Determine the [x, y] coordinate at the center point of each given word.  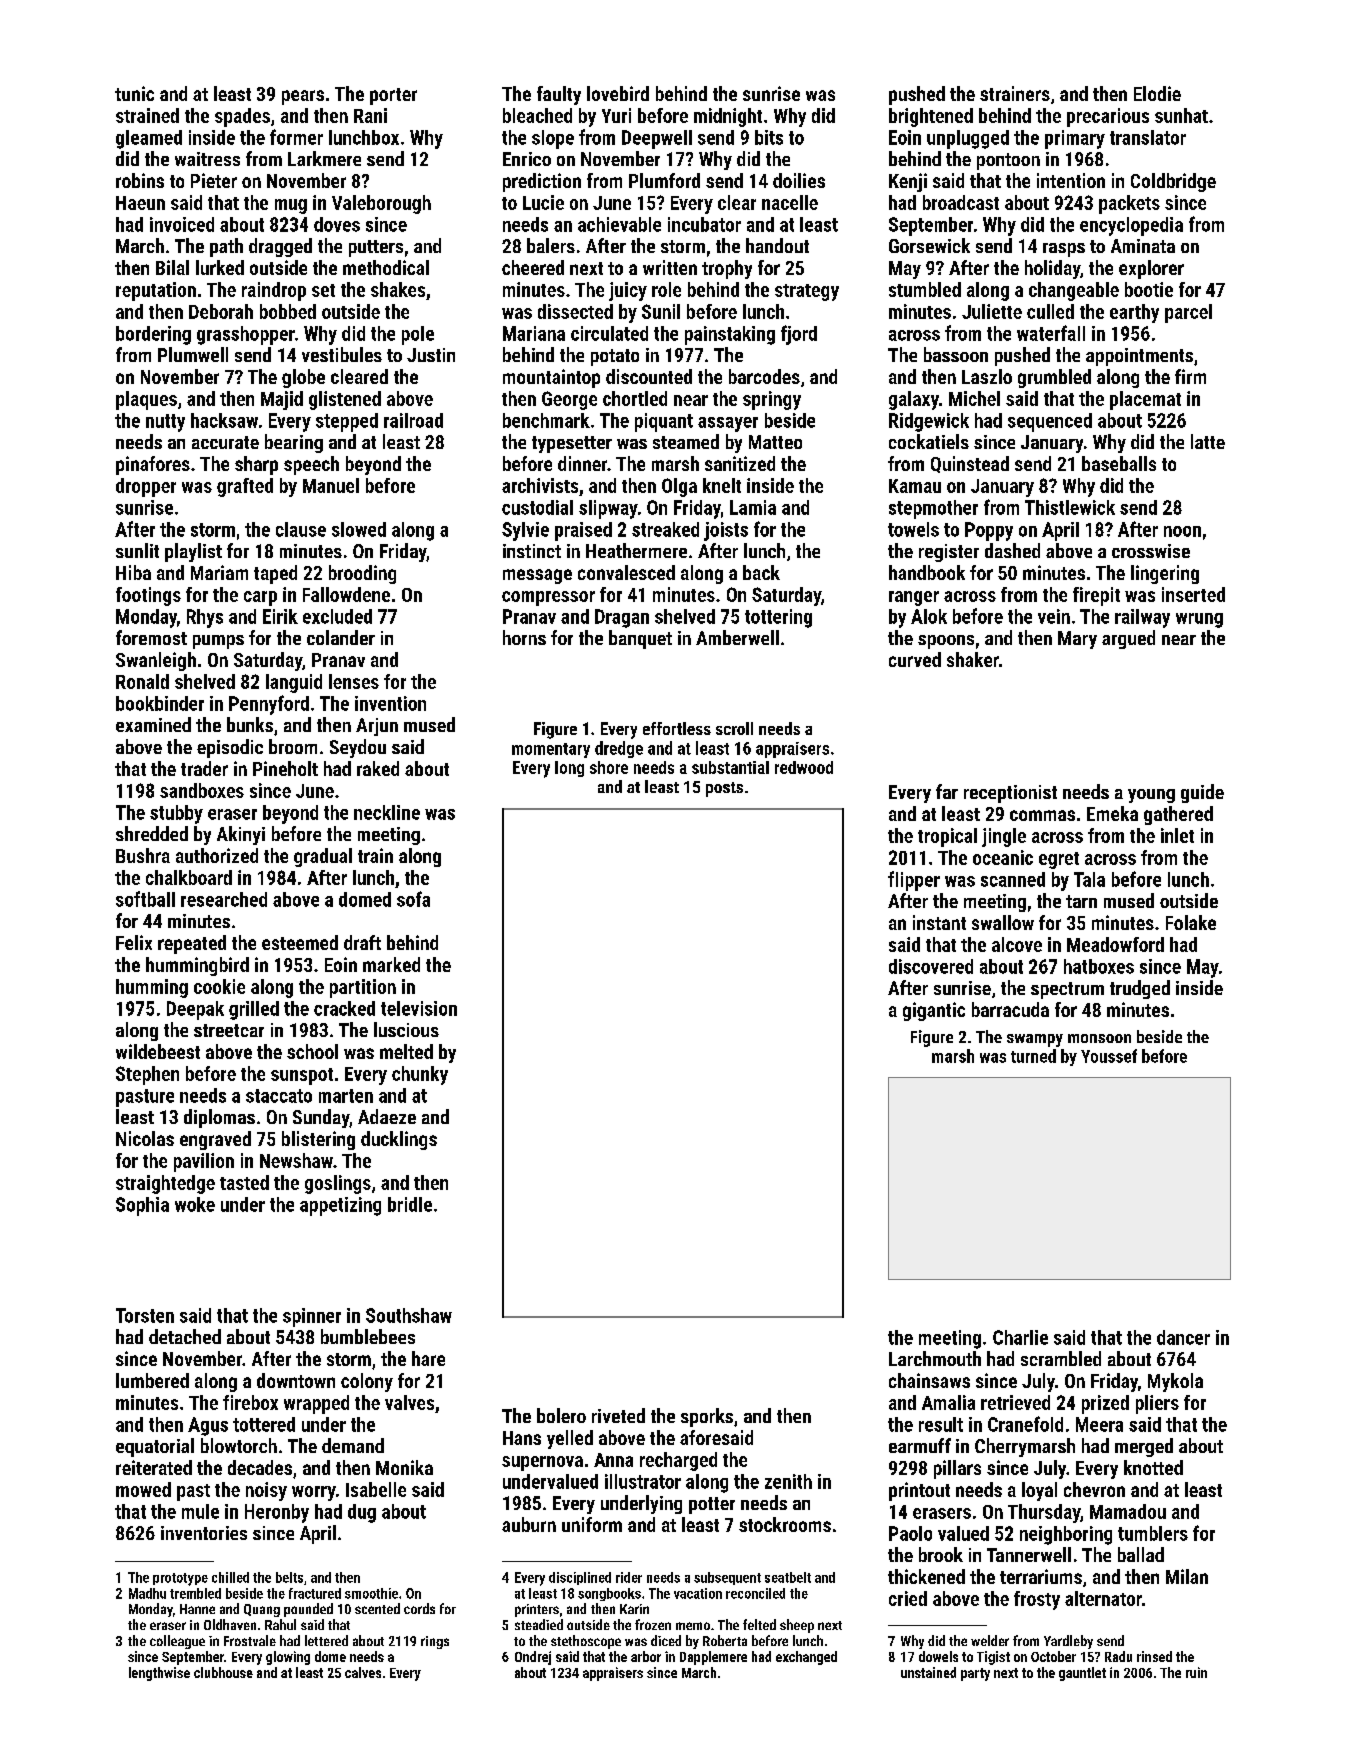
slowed [359, 529]
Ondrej [533, 1658]
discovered [931, 966]
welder [990, 1640]
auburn [529, 1524]
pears [303, 97]
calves [363, 1672]
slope [553, 139]
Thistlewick [1070, 507]
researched [224, 899]
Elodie [1157, 93]
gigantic [934, 1011]
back [761, 572]
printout [919, 1491]
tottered [264, 1424]
